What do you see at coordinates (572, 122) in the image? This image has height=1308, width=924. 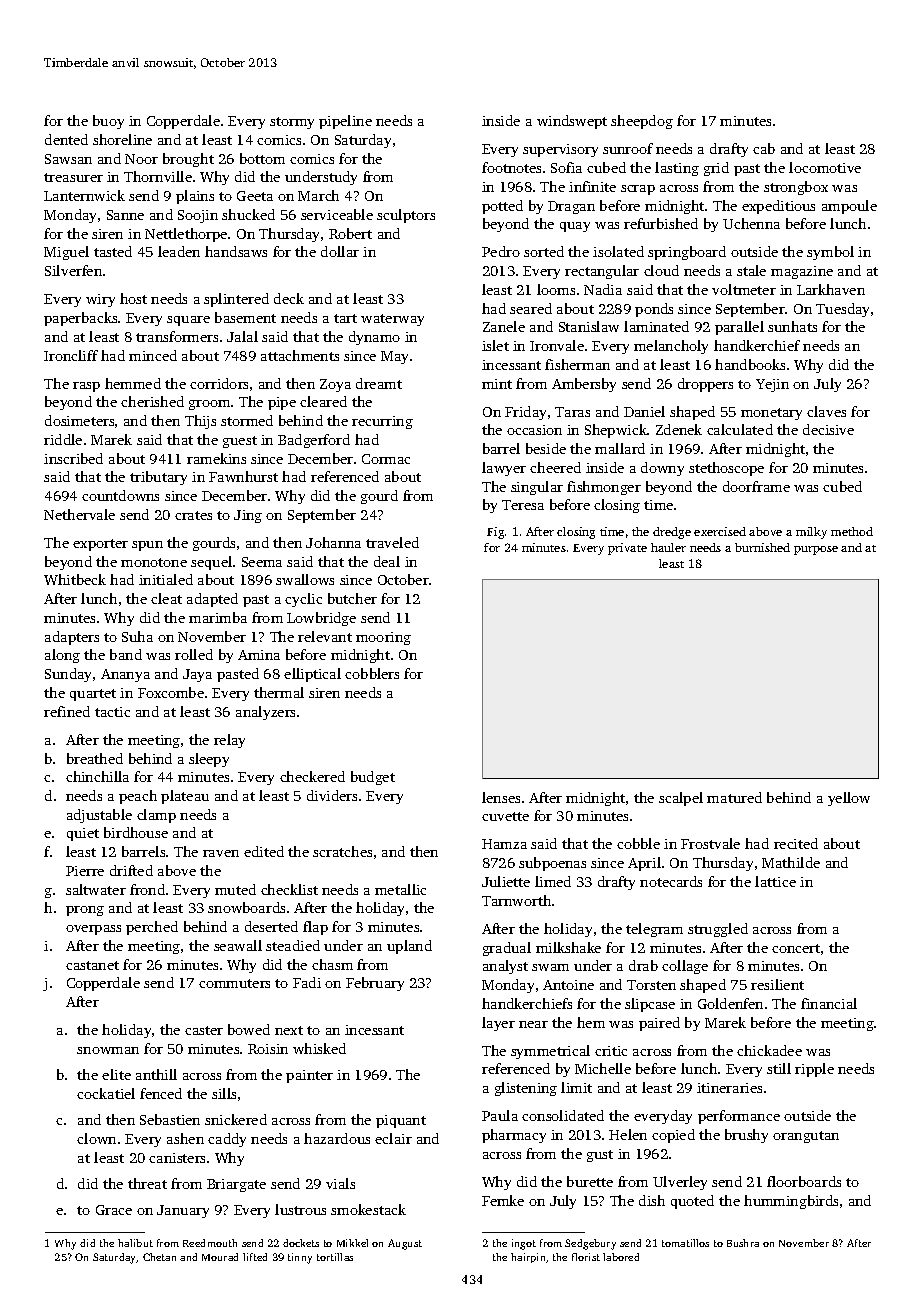 I see `windswept` at bounding box center [572, 122].
